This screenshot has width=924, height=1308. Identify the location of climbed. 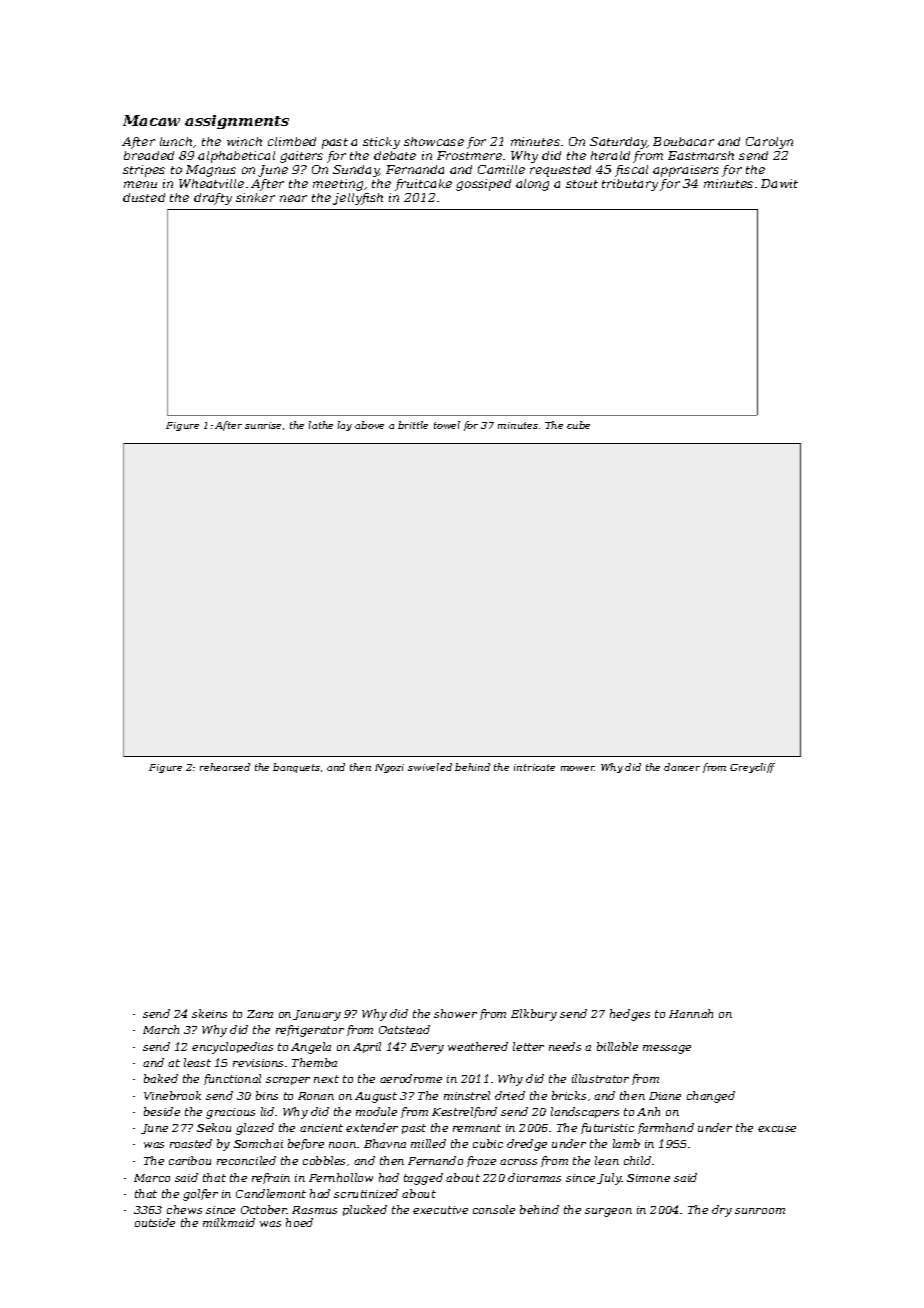
(292, 141).
